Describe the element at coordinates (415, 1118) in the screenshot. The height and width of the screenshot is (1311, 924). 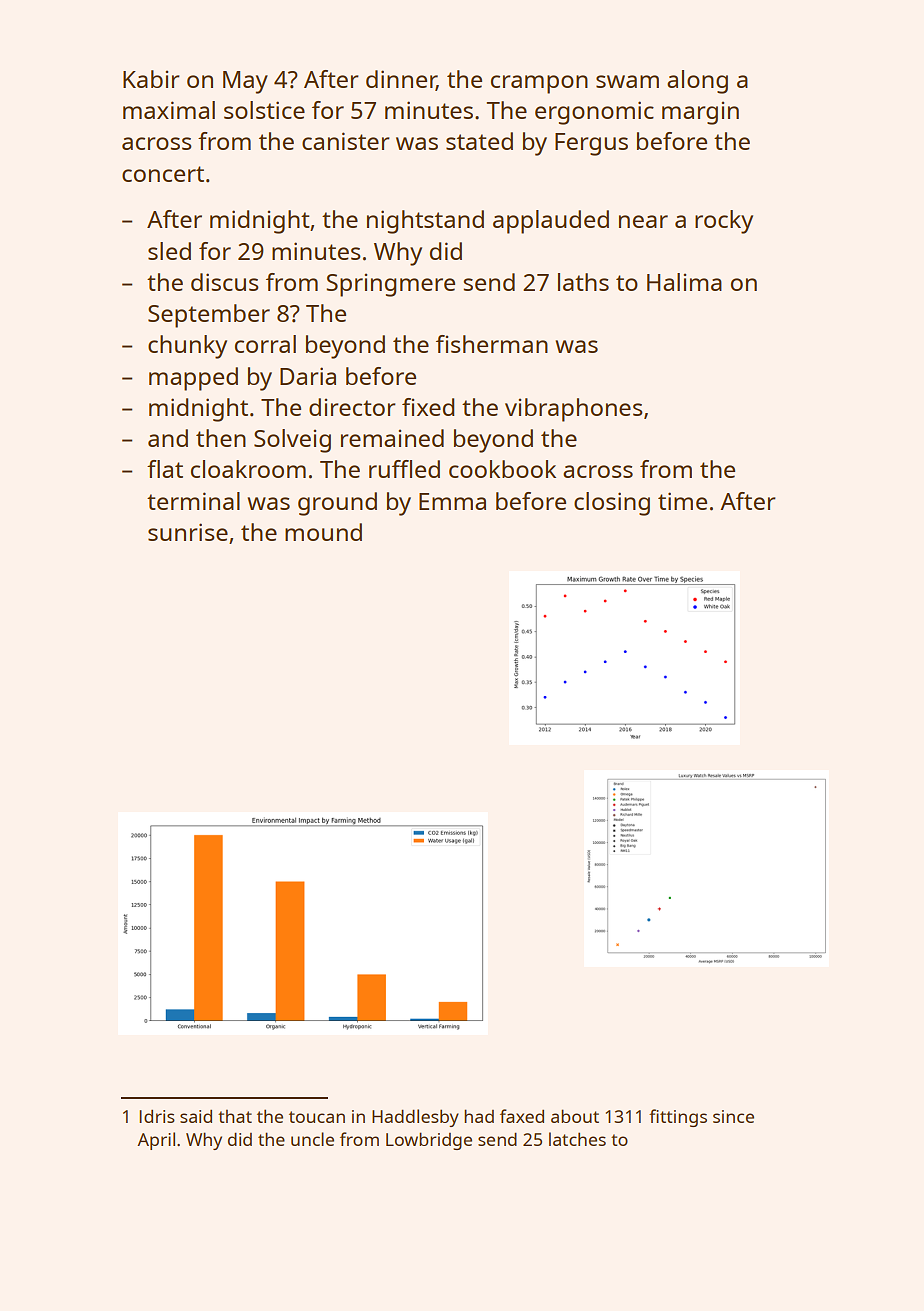
I see `Haddlesby` at that location.
